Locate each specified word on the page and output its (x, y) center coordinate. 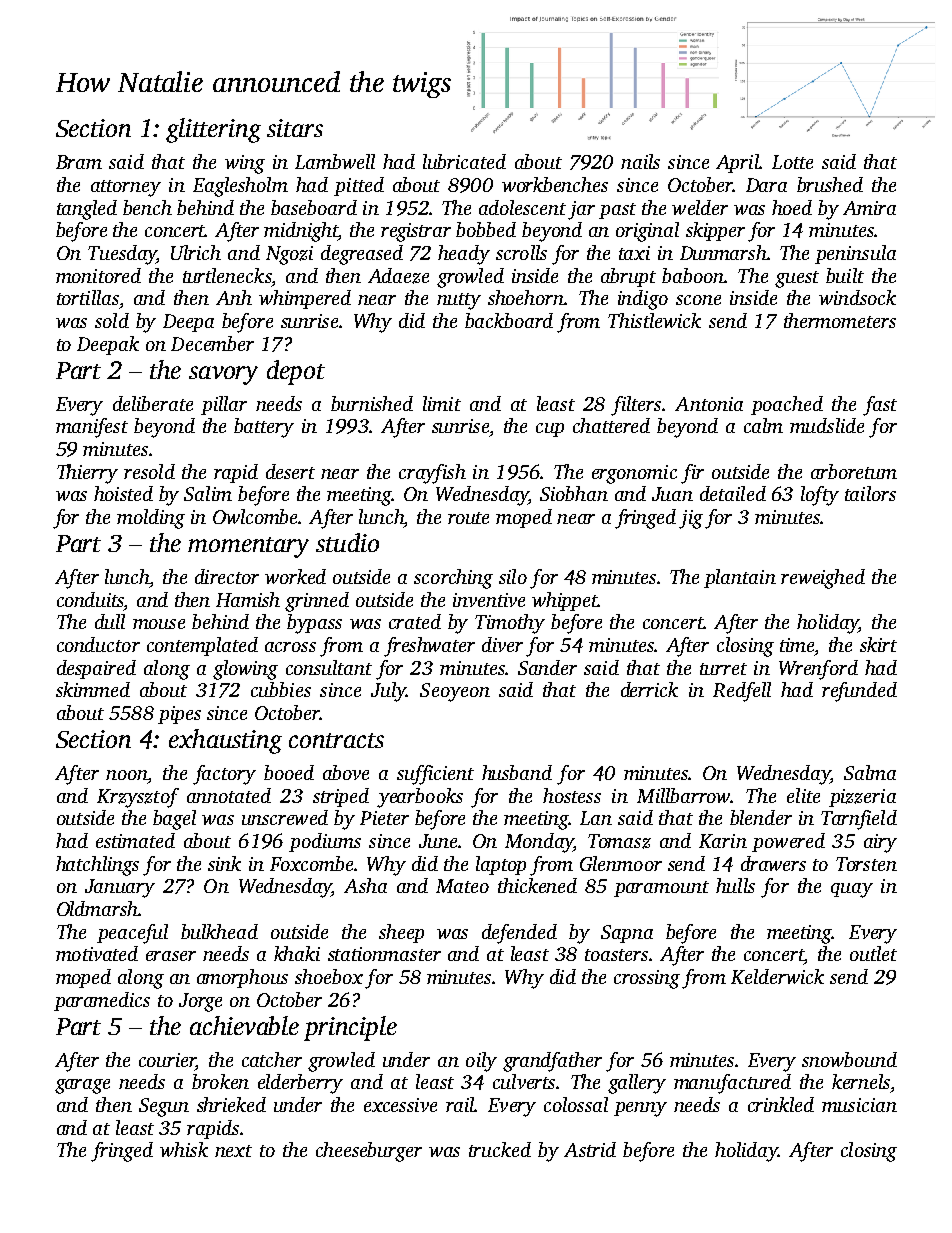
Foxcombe (311, 863)
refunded (859, 692)
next (233, 1151)
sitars (295, 128)
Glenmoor (621, 863)
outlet (873, 953)
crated (415, 621)
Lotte (792, 162)
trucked (500, 1149)
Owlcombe (256, 516)
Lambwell (335, 161)
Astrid (590, 1149)
